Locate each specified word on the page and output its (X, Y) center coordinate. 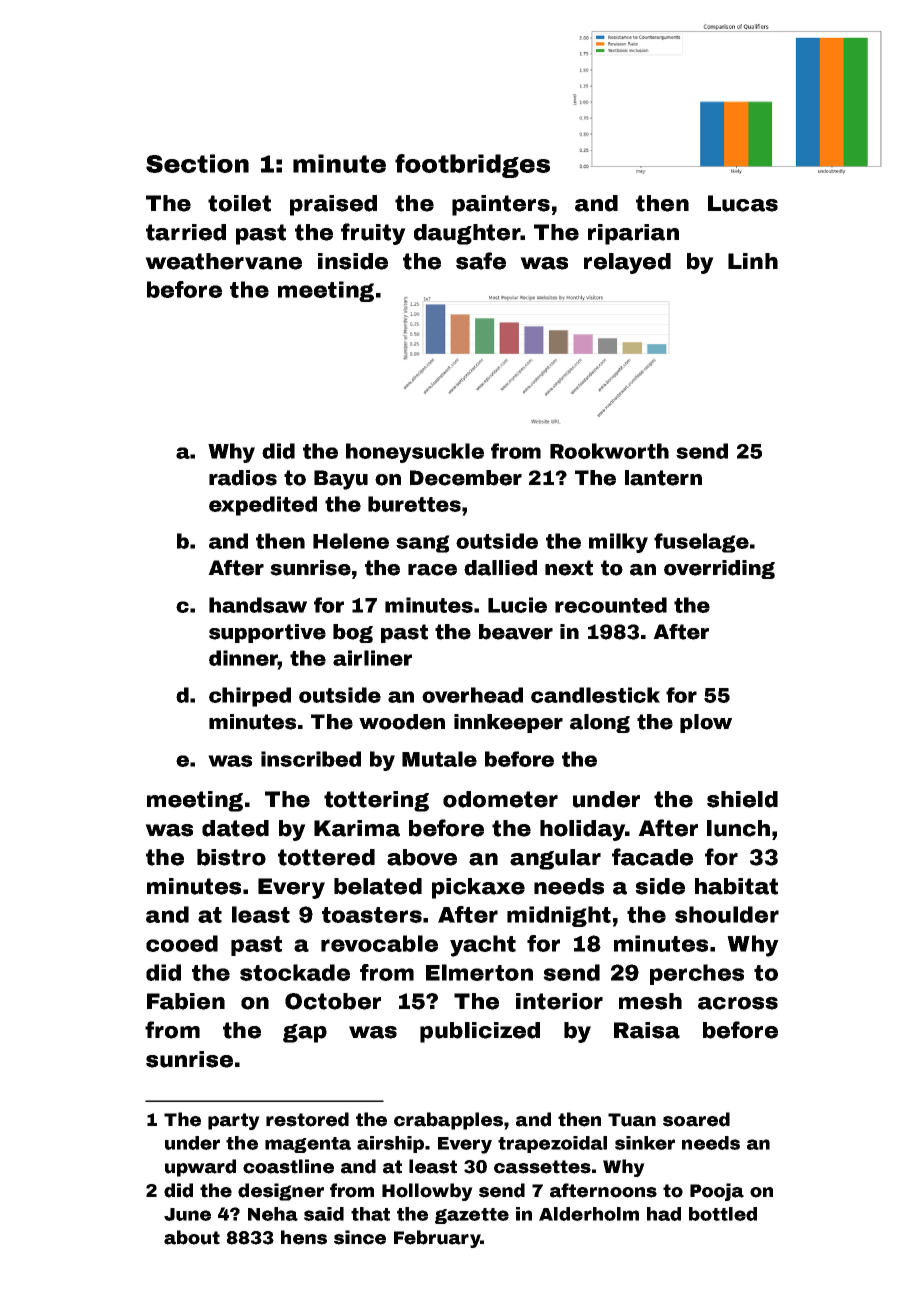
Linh (753, 261)
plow (706, 723)
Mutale (439, 759)
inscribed (311, 759)
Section (197, 163)
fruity (373, 234)
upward (200, 1168)
